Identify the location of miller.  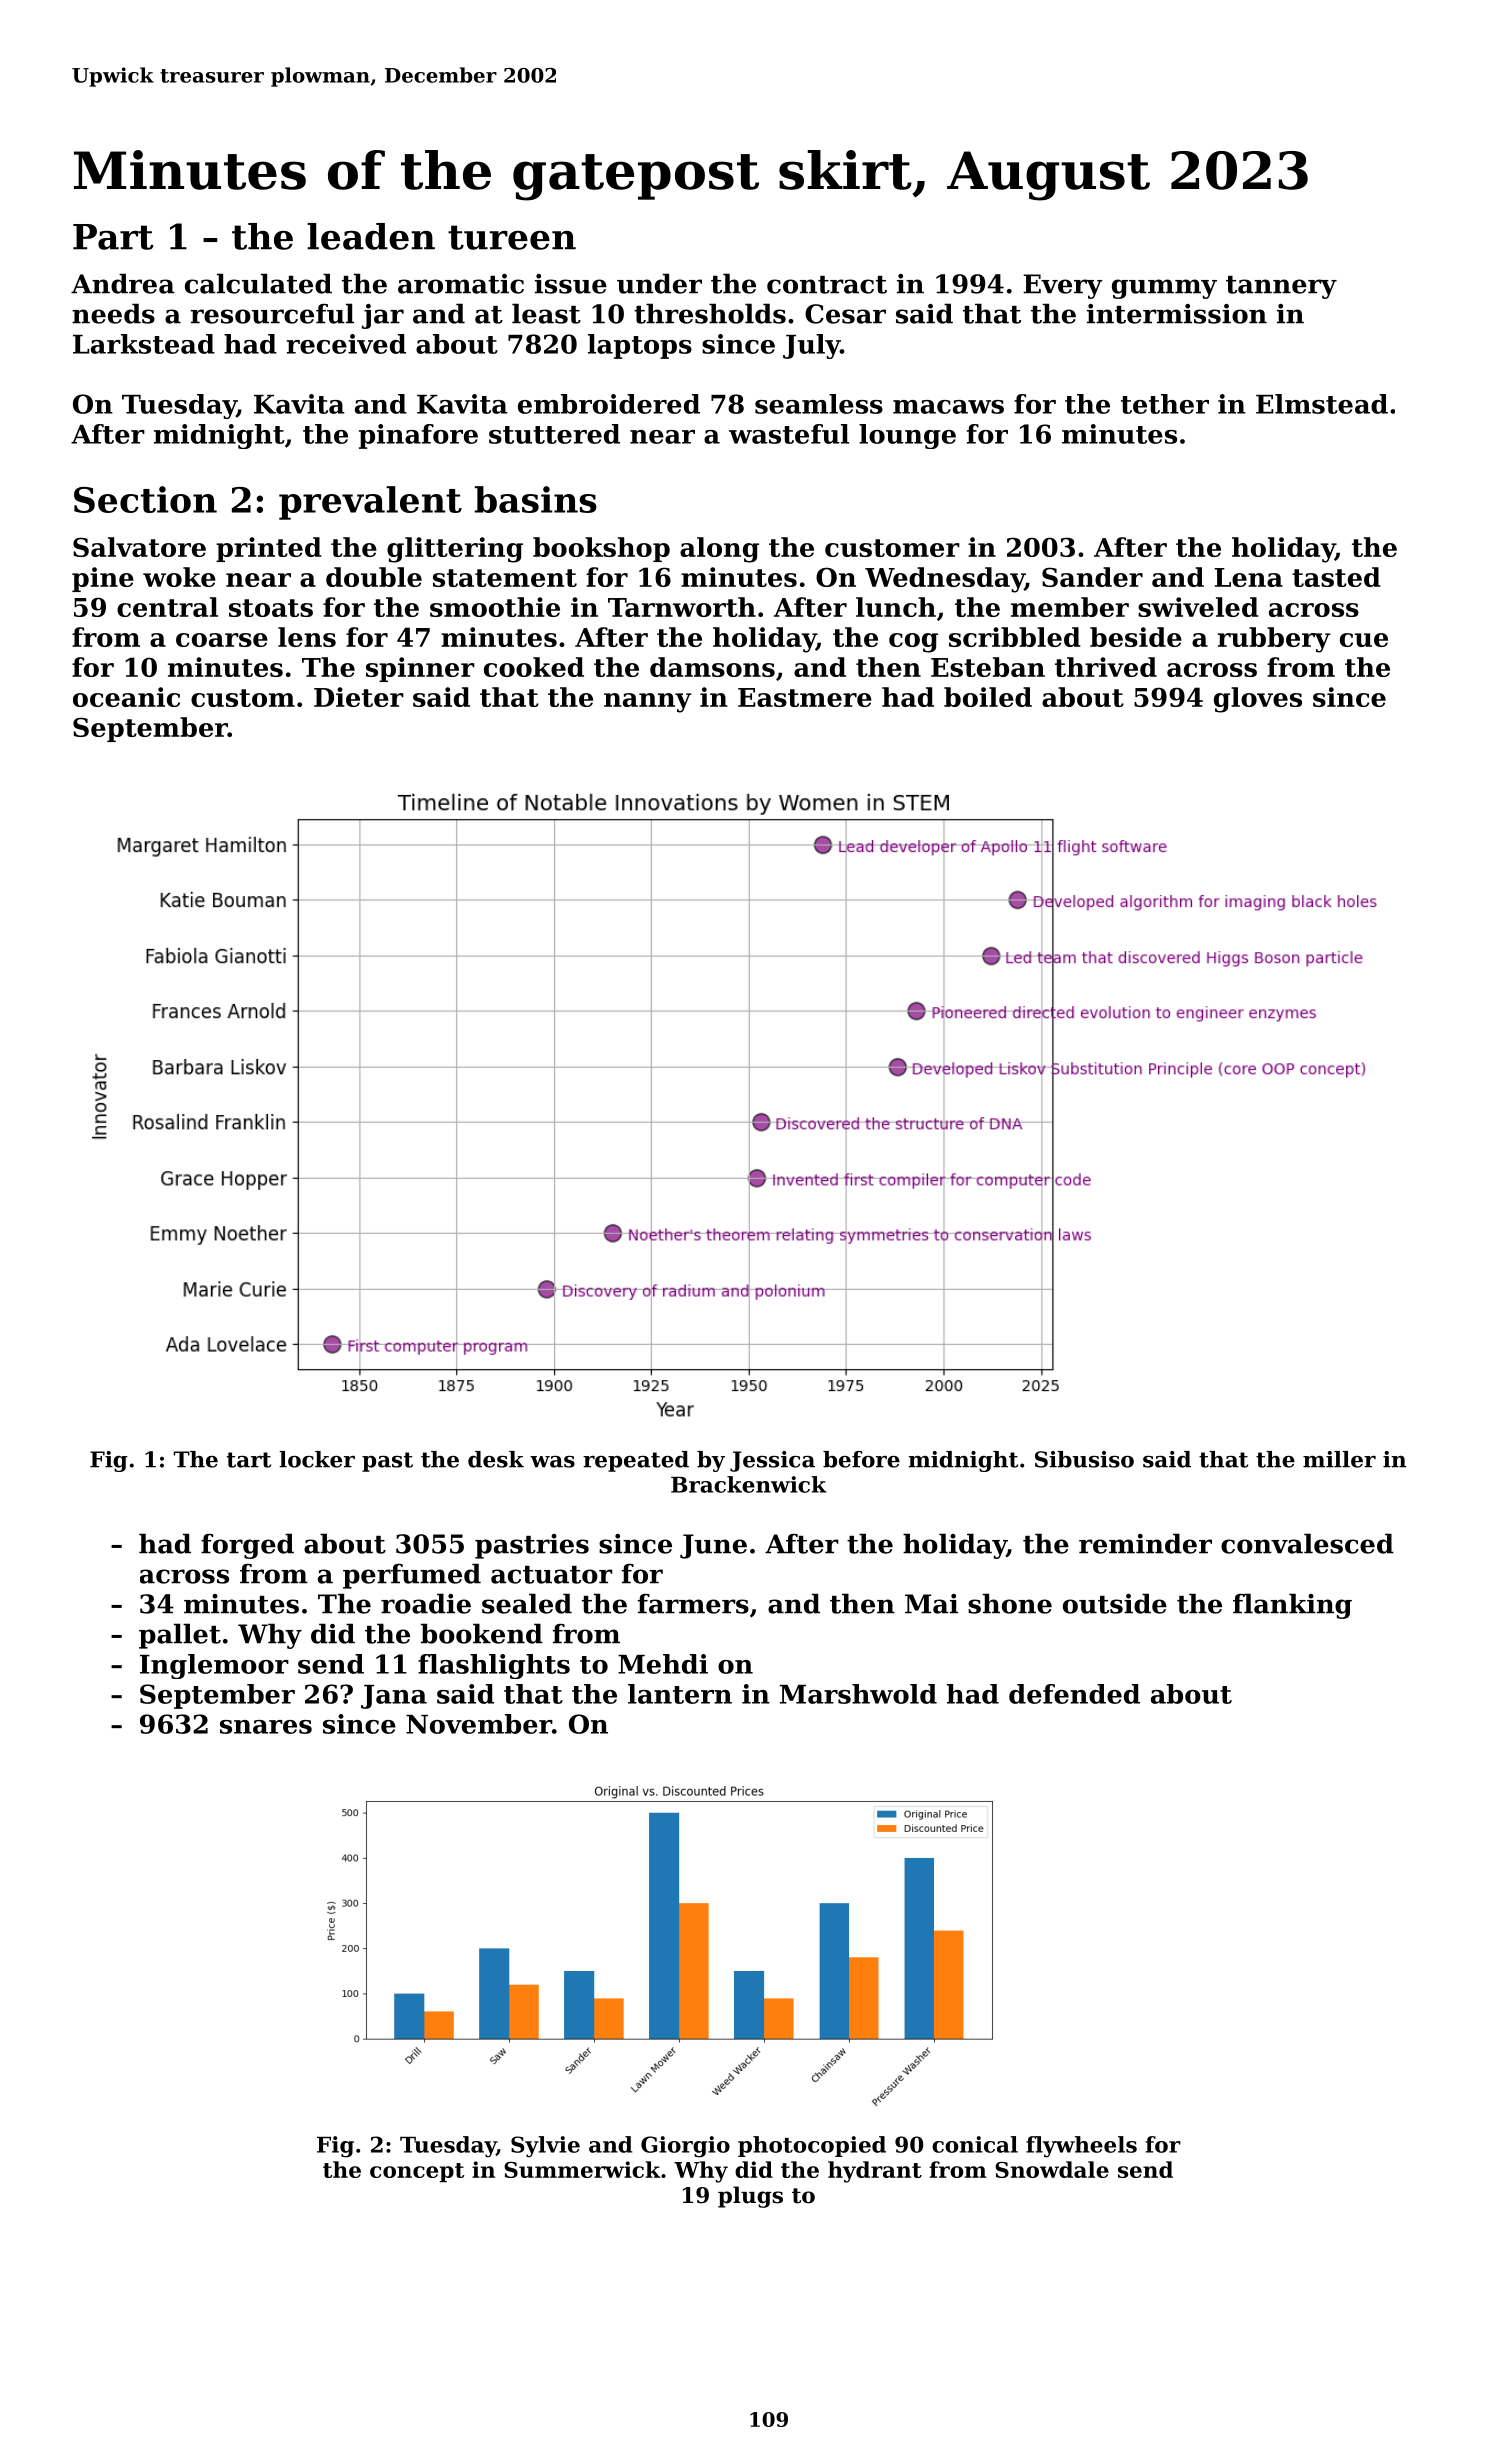
(1339, 1459).
